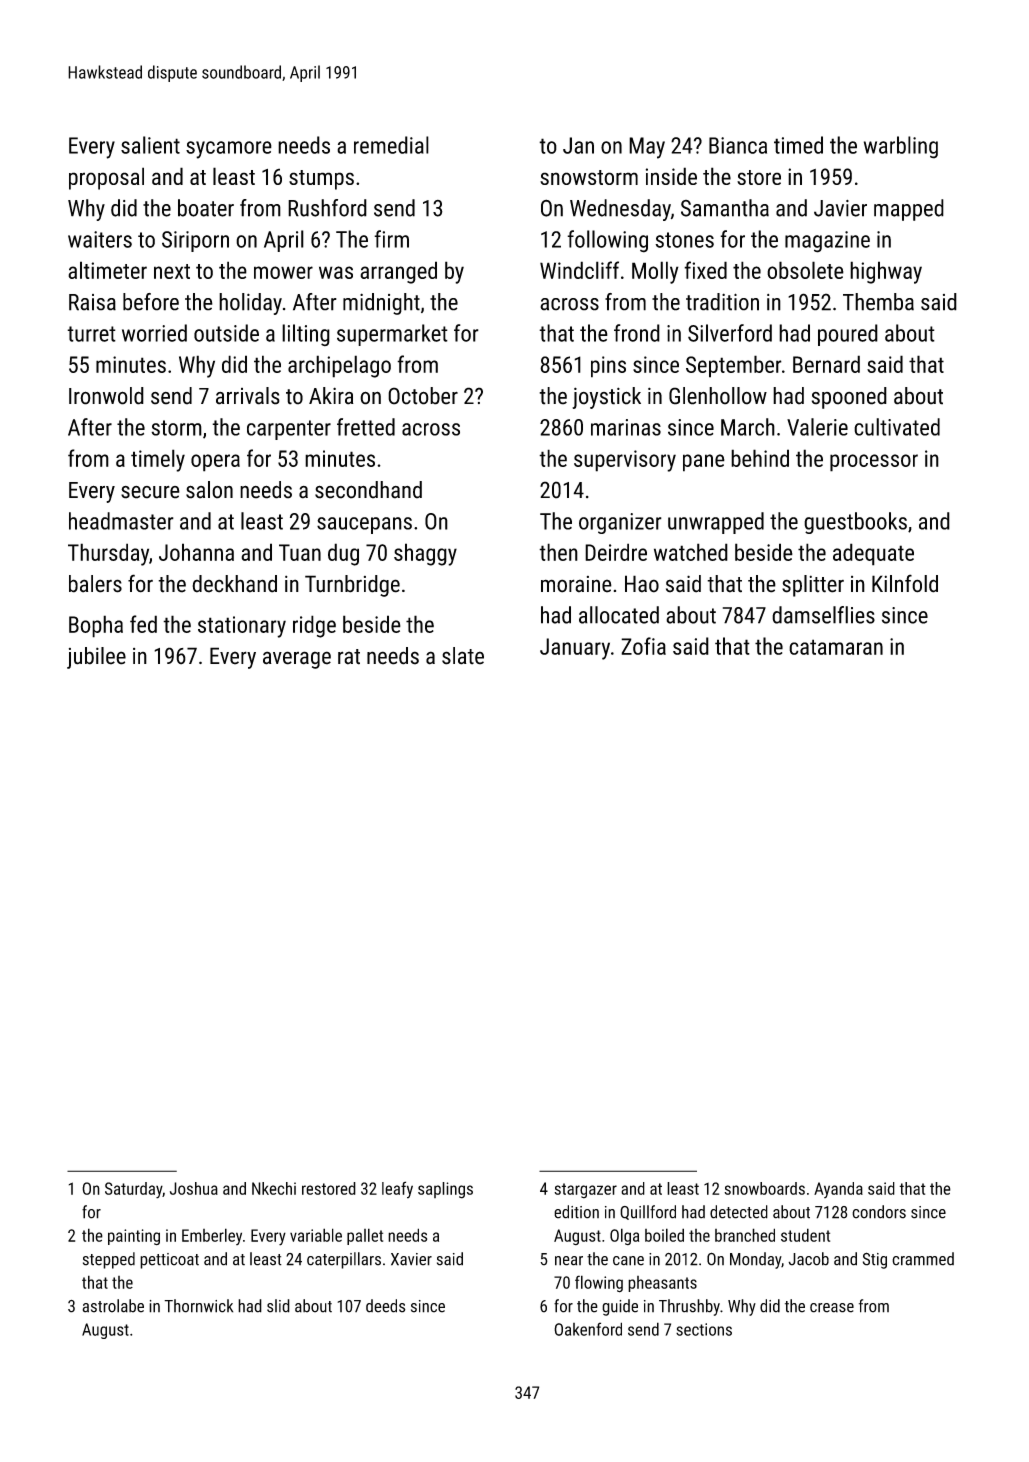 This screenshot has height=1462, width=1029. Describe the element at coordinates (585, 1191) in the screenshot. I see `stargazer` at that location.
